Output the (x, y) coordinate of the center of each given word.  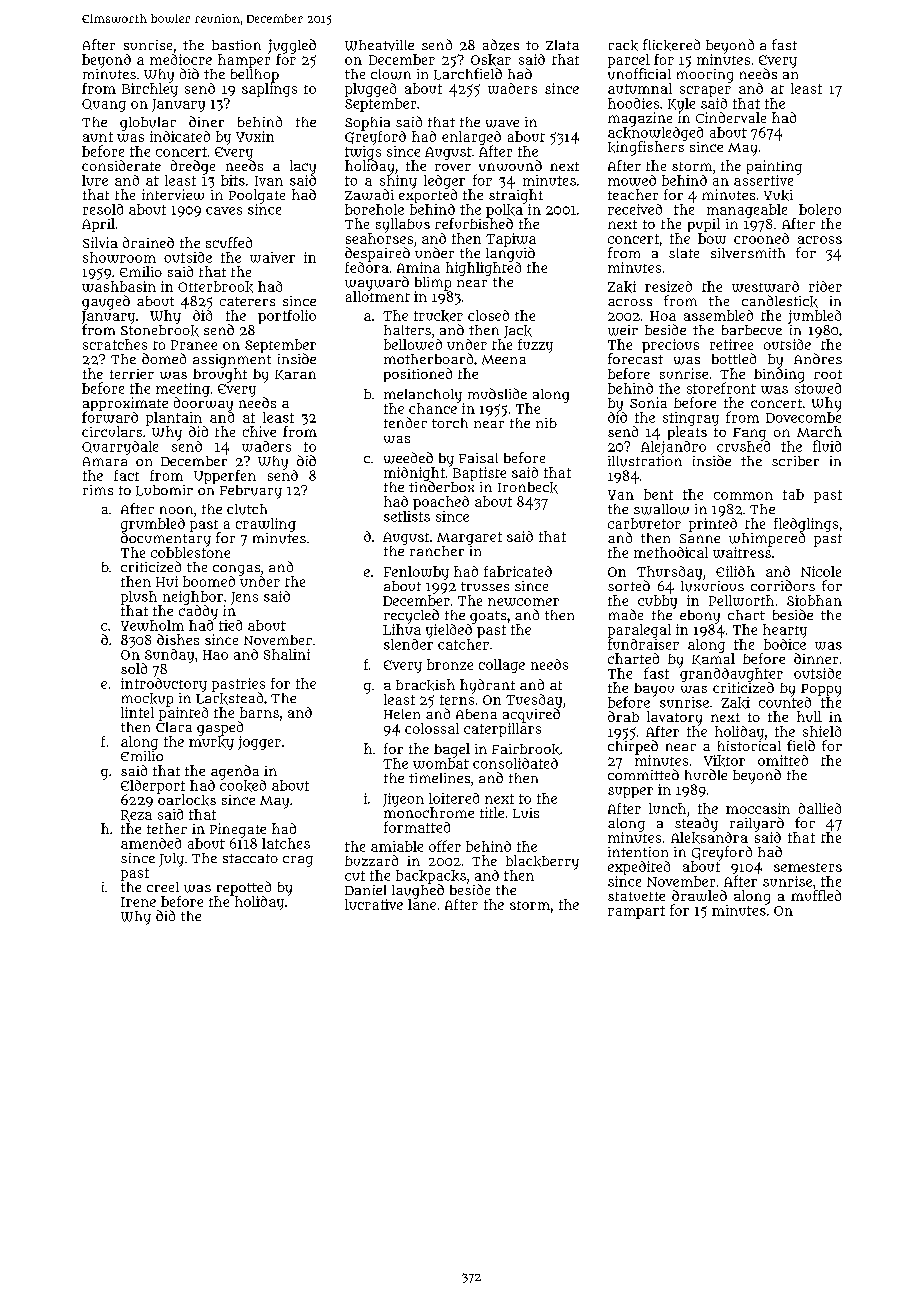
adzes (501, 45)
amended (151, 843)
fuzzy (535, 346)
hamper (244, 61)
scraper (705, 91)
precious (670, 346)
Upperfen (225, 477)
